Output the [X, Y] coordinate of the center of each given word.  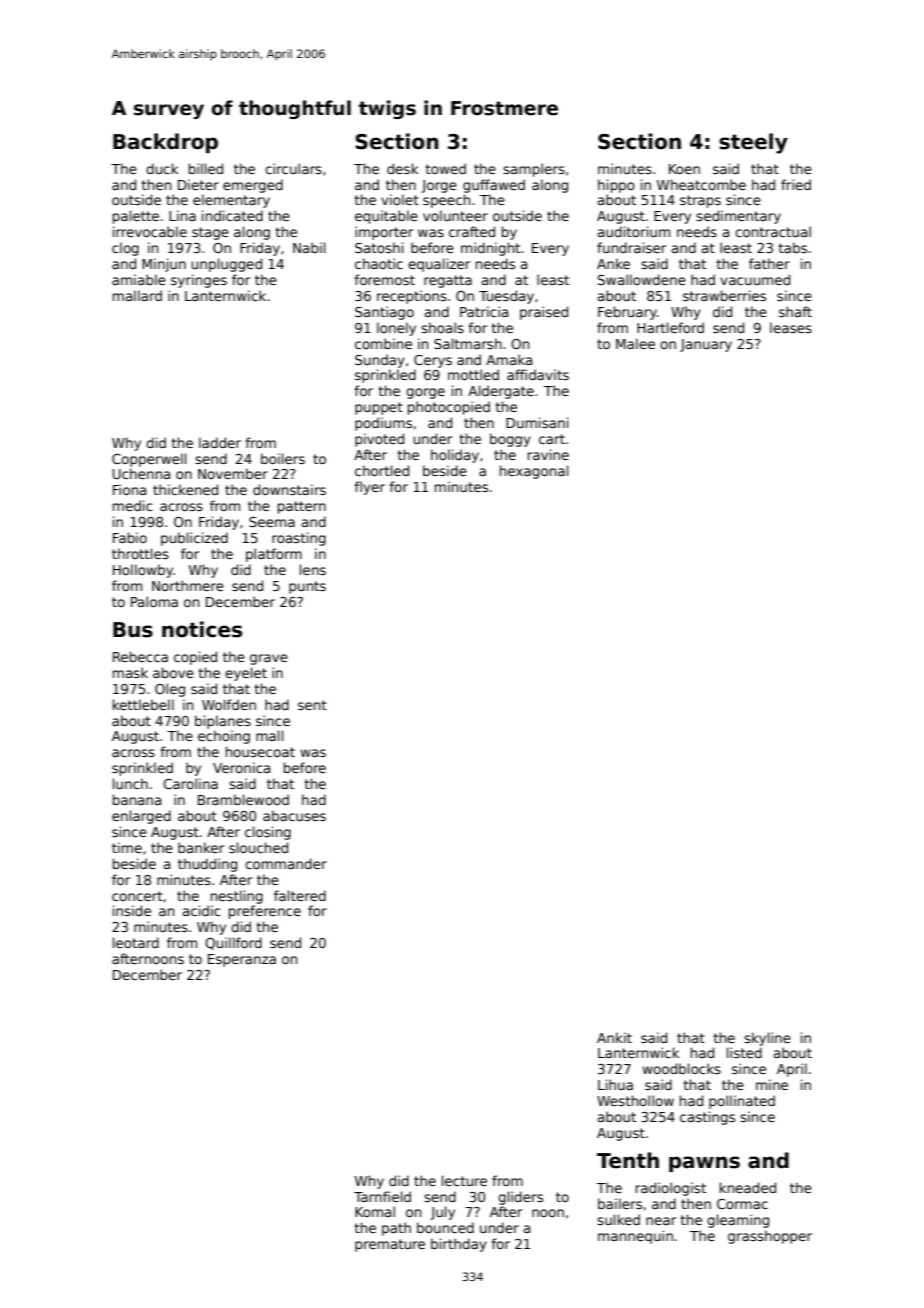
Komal [375, 1211]
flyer [369, 488]
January [706, 345]
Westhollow [635, 1100]
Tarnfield [382, 1196]
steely [753, 143]
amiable [139, 279]
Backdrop [165, 143]
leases [791, 327]
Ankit [614, 1037]
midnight [490, 249]
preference [265, 912]
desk [402, 168]
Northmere [188, 585]
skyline [767, 1039]
